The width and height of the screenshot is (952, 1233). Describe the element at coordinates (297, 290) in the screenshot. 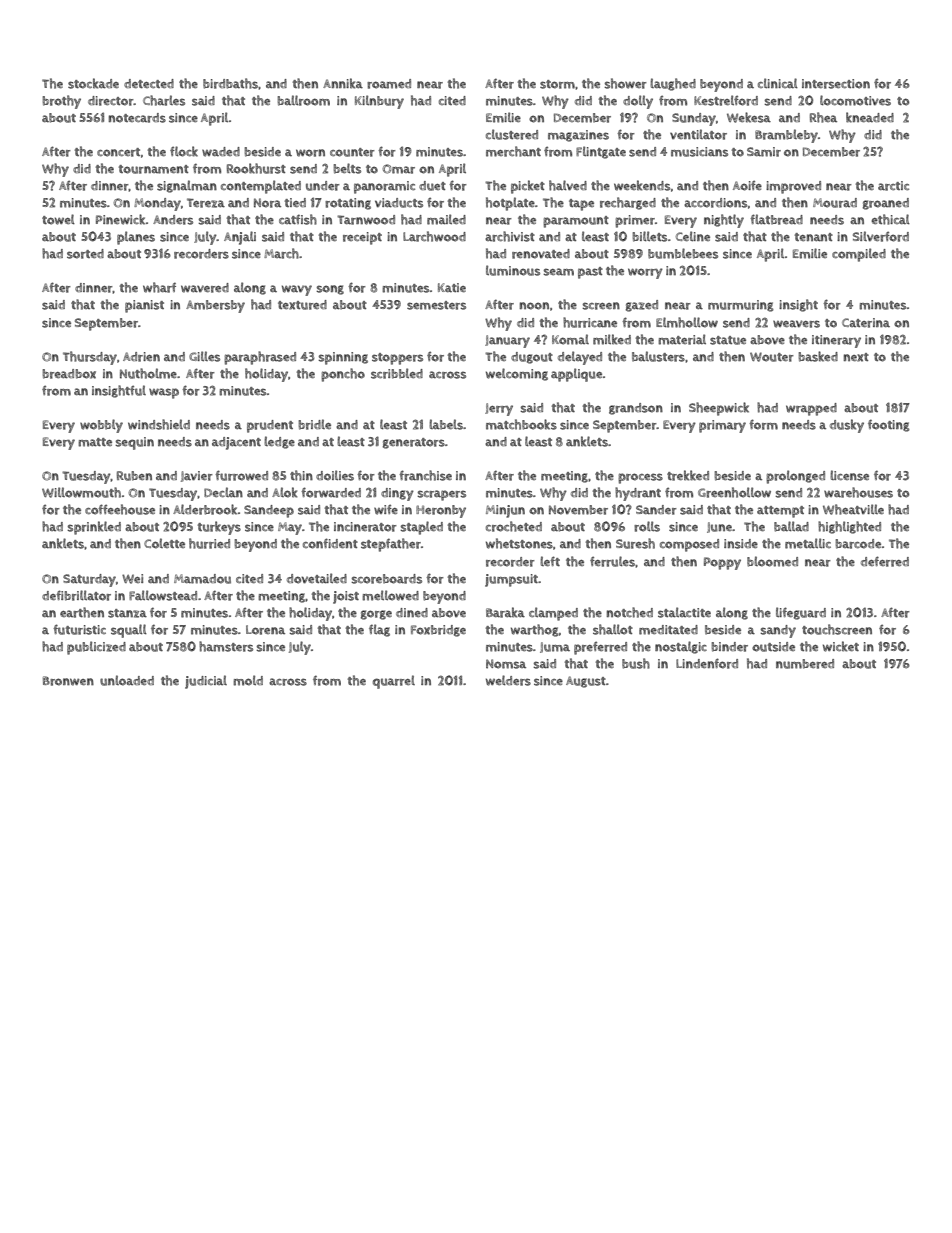

I see `wavy` at that location.
